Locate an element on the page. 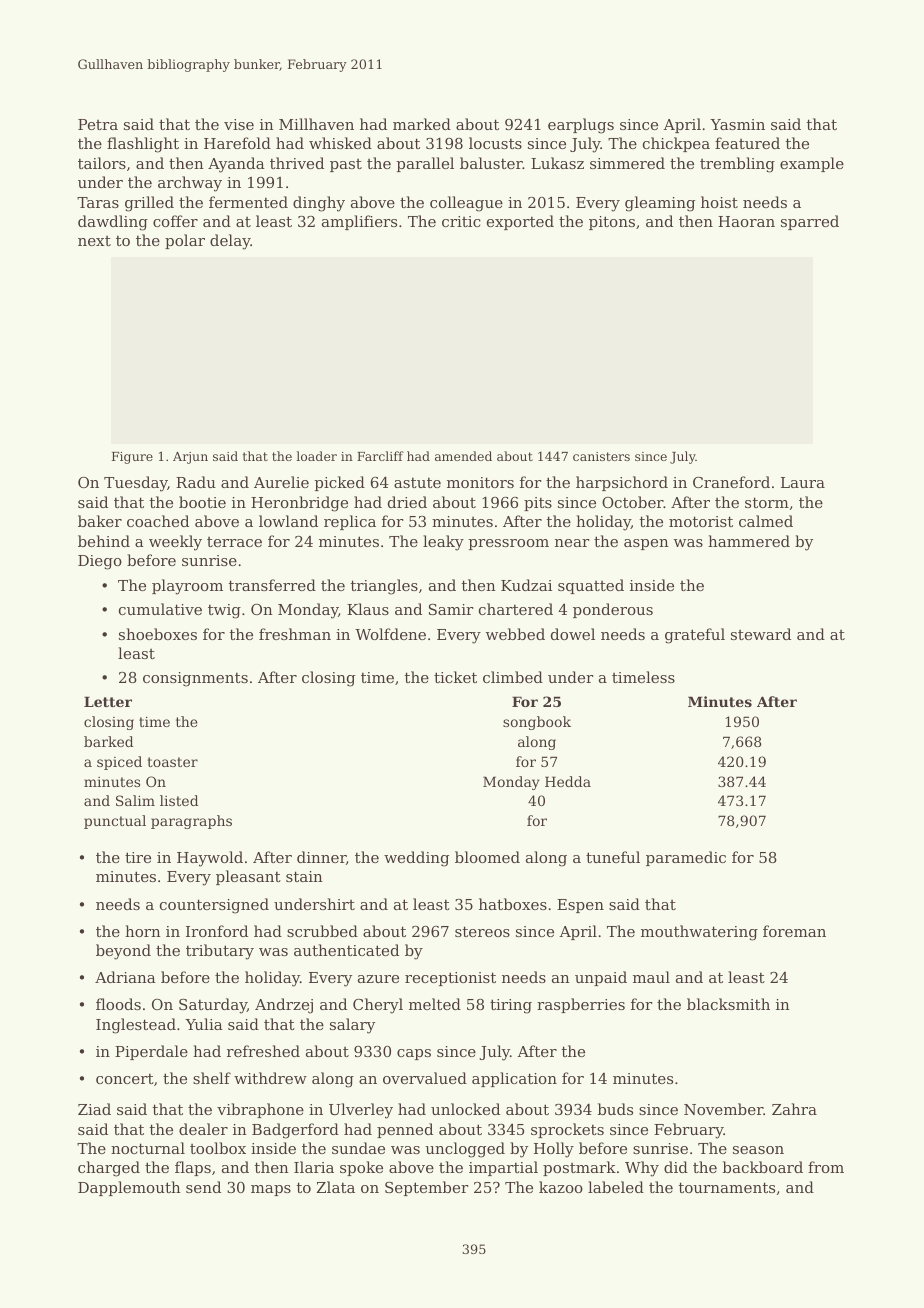  replica is located at coordinates (350, 522).
